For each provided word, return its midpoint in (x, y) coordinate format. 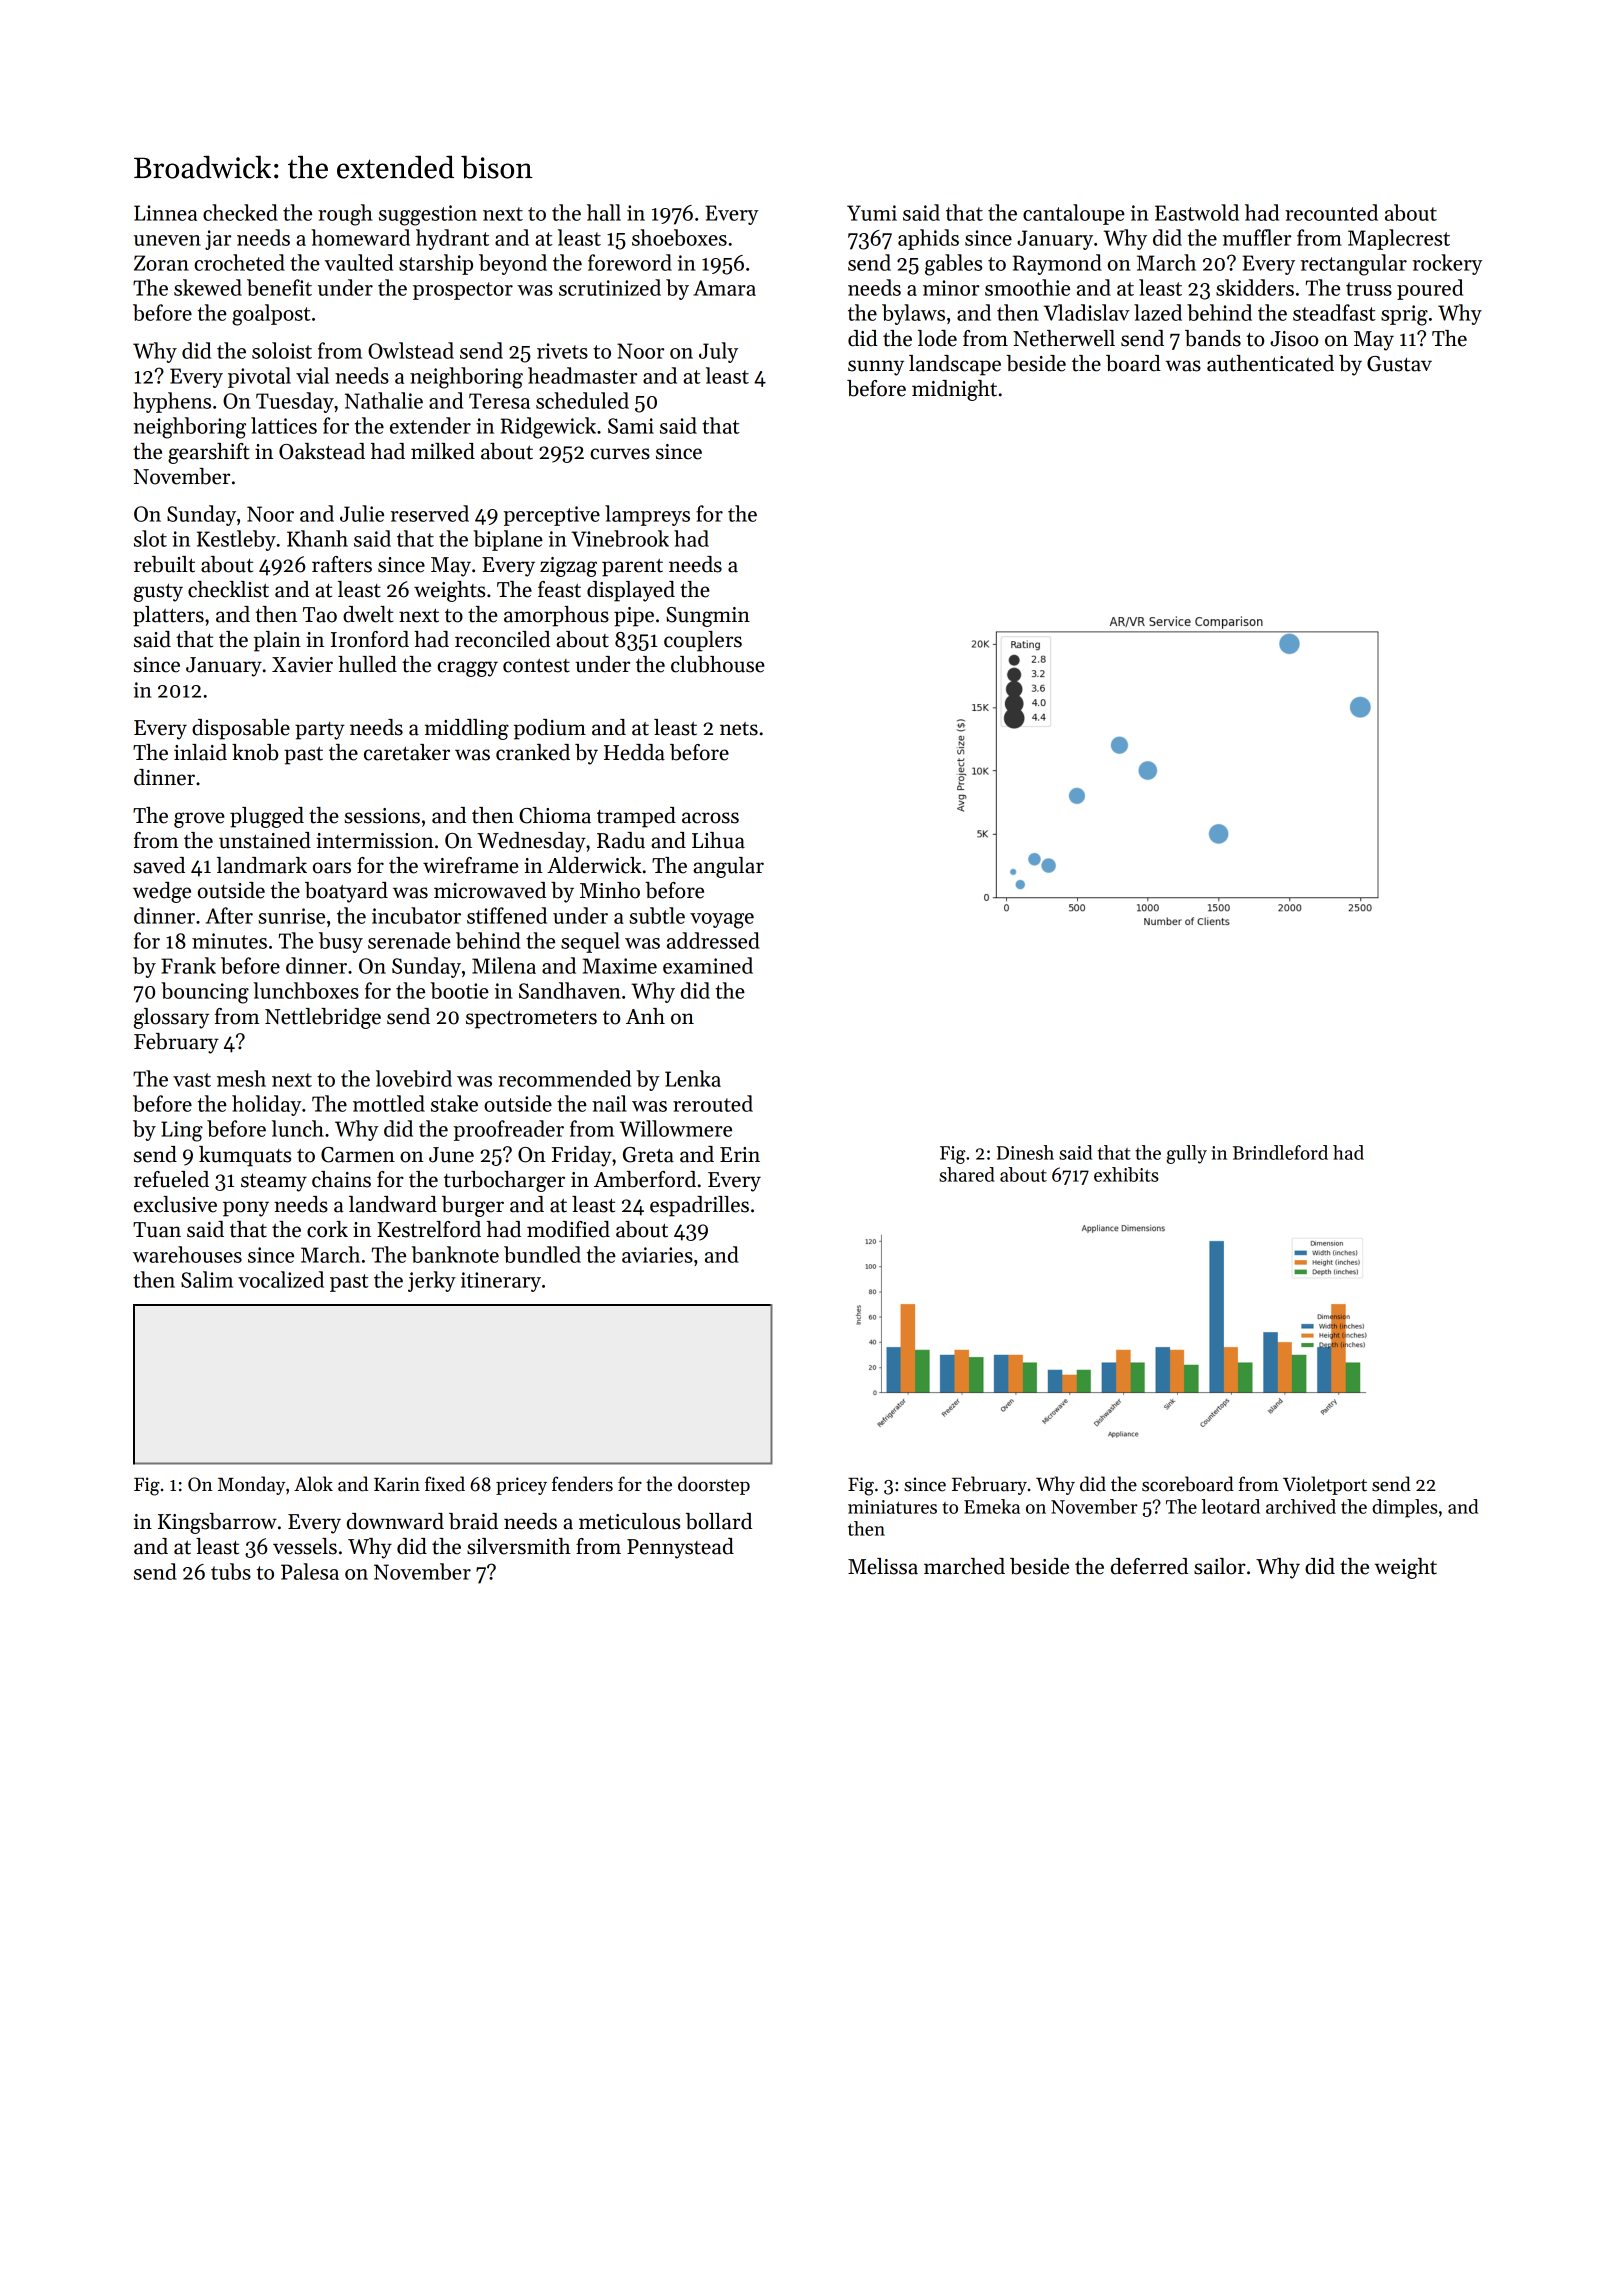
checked (240, 212)
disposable (241, 729)
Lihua (718, 840)
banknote (455, 1254)
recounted (1331, 212)
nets (739, 729)
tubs (231, 1571)
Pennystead (680, 1548)
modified (568, 1229)
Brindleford (1280, 1152)
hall (604, 212)
